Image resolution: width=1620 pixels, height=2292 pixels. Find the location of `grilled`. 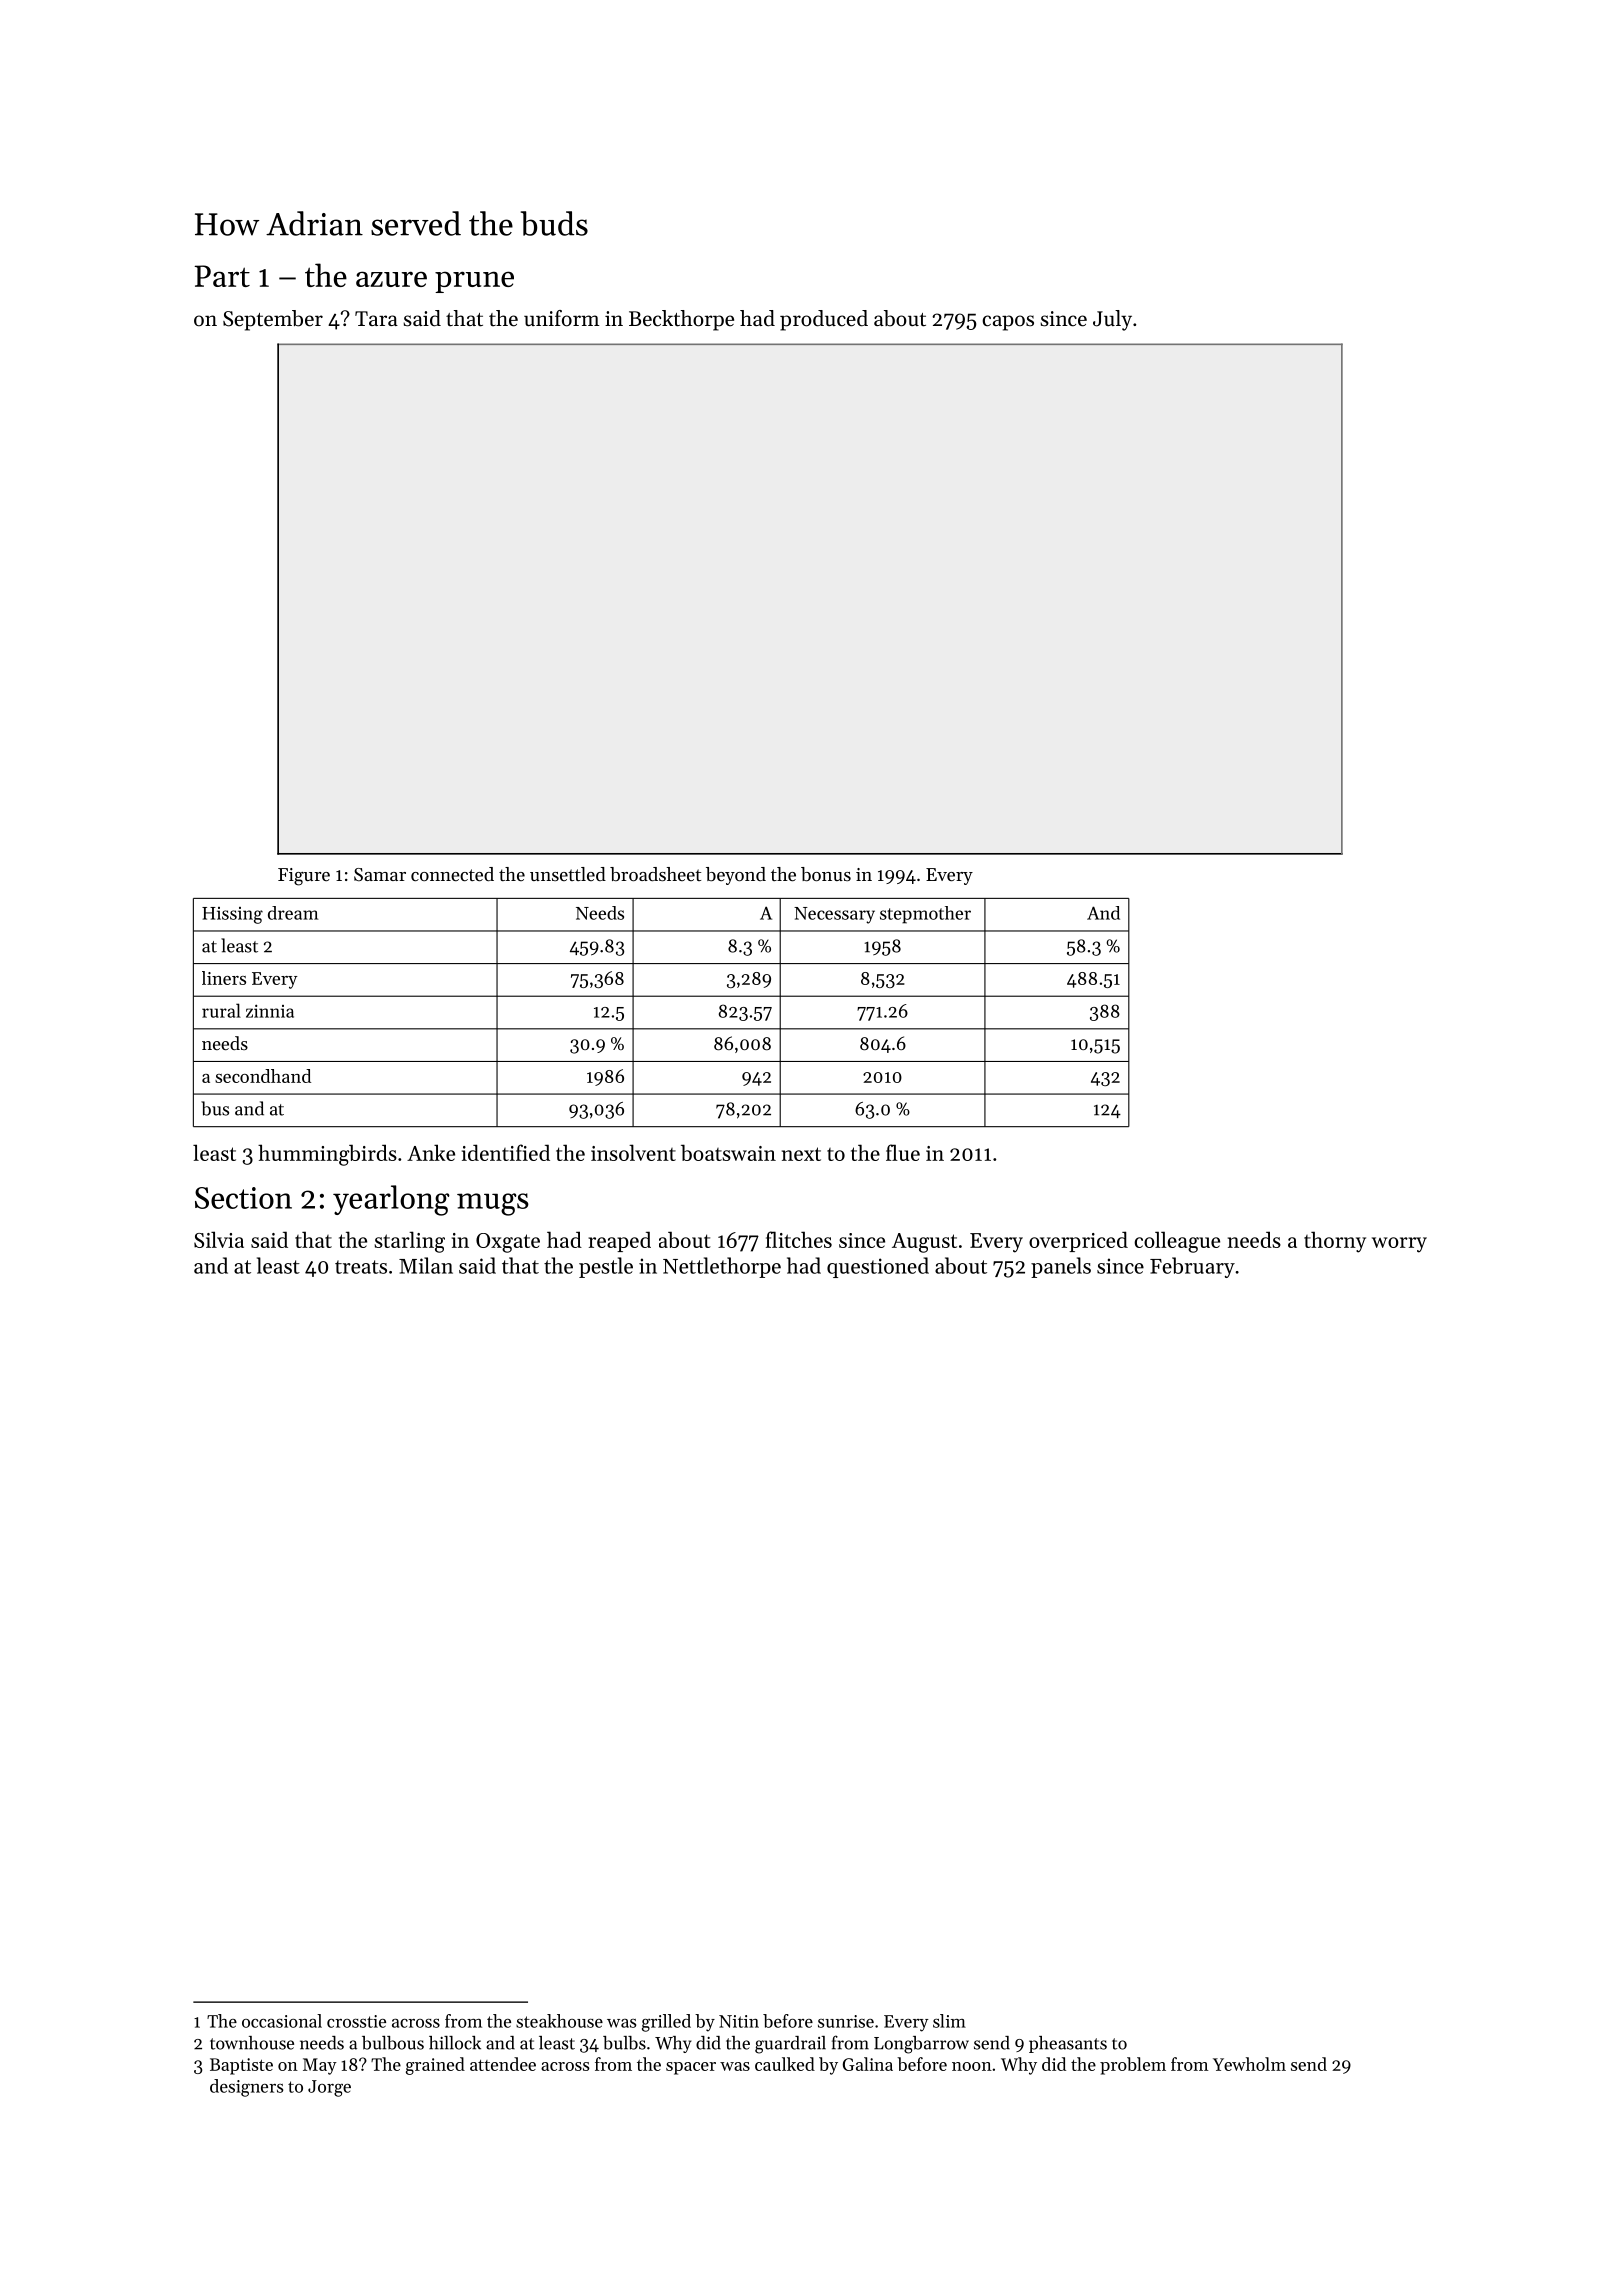

grilled is located at coordinates (666, 2023).
